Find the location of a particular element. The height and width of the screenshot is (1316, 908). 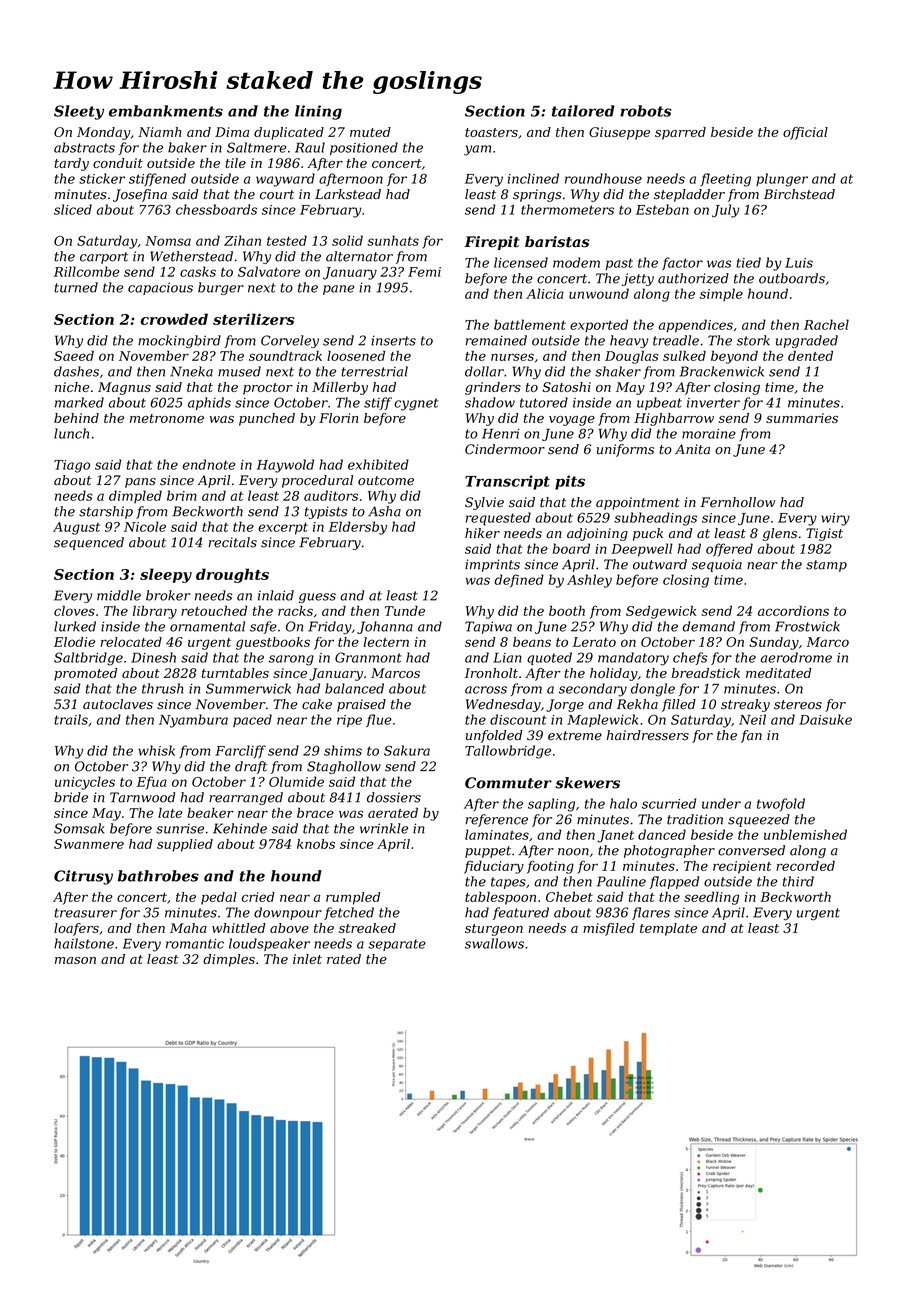

dimples is located at coordinates (229, 960).
